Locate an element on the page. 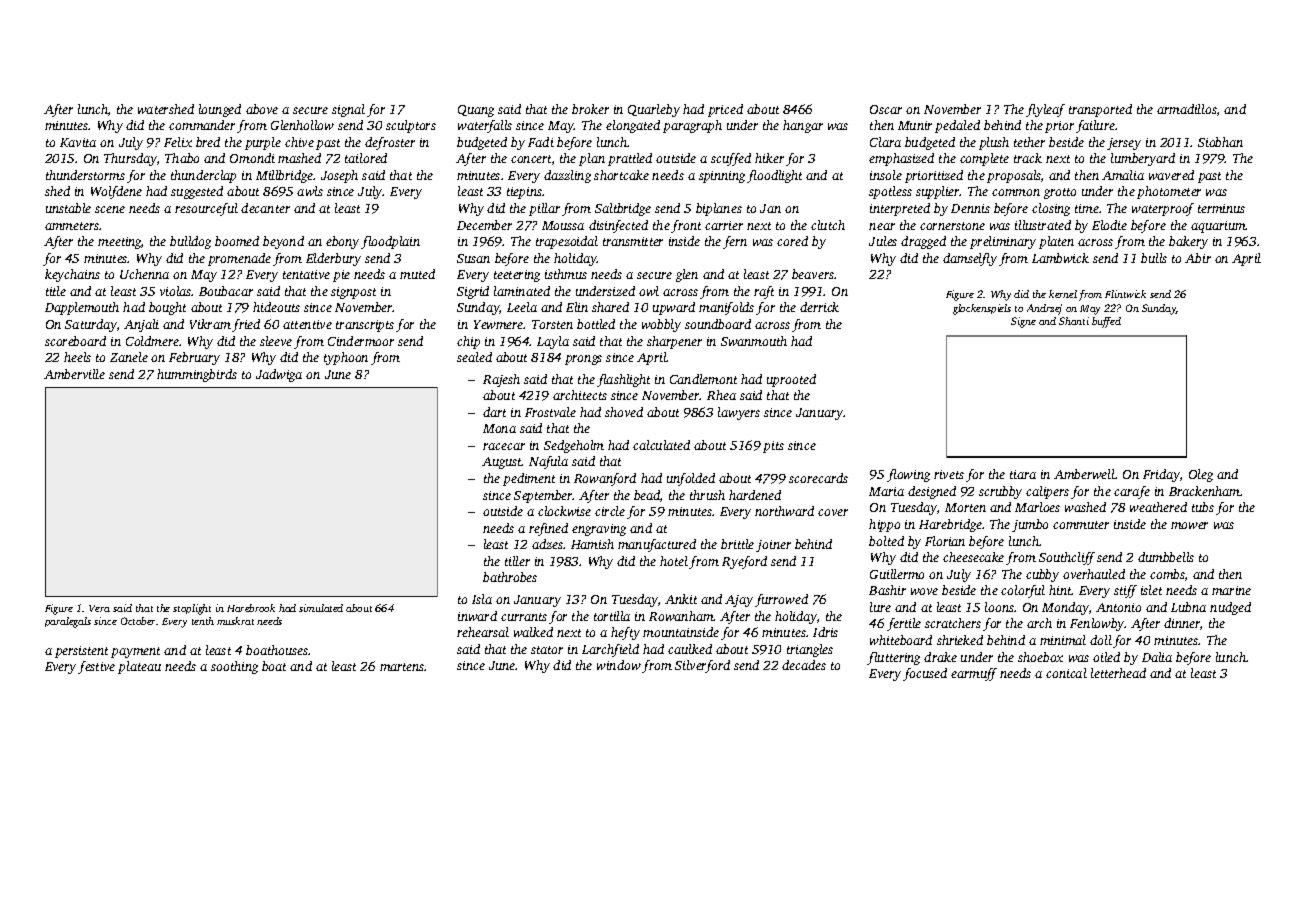  owl is located at coordinates (649, 291).
